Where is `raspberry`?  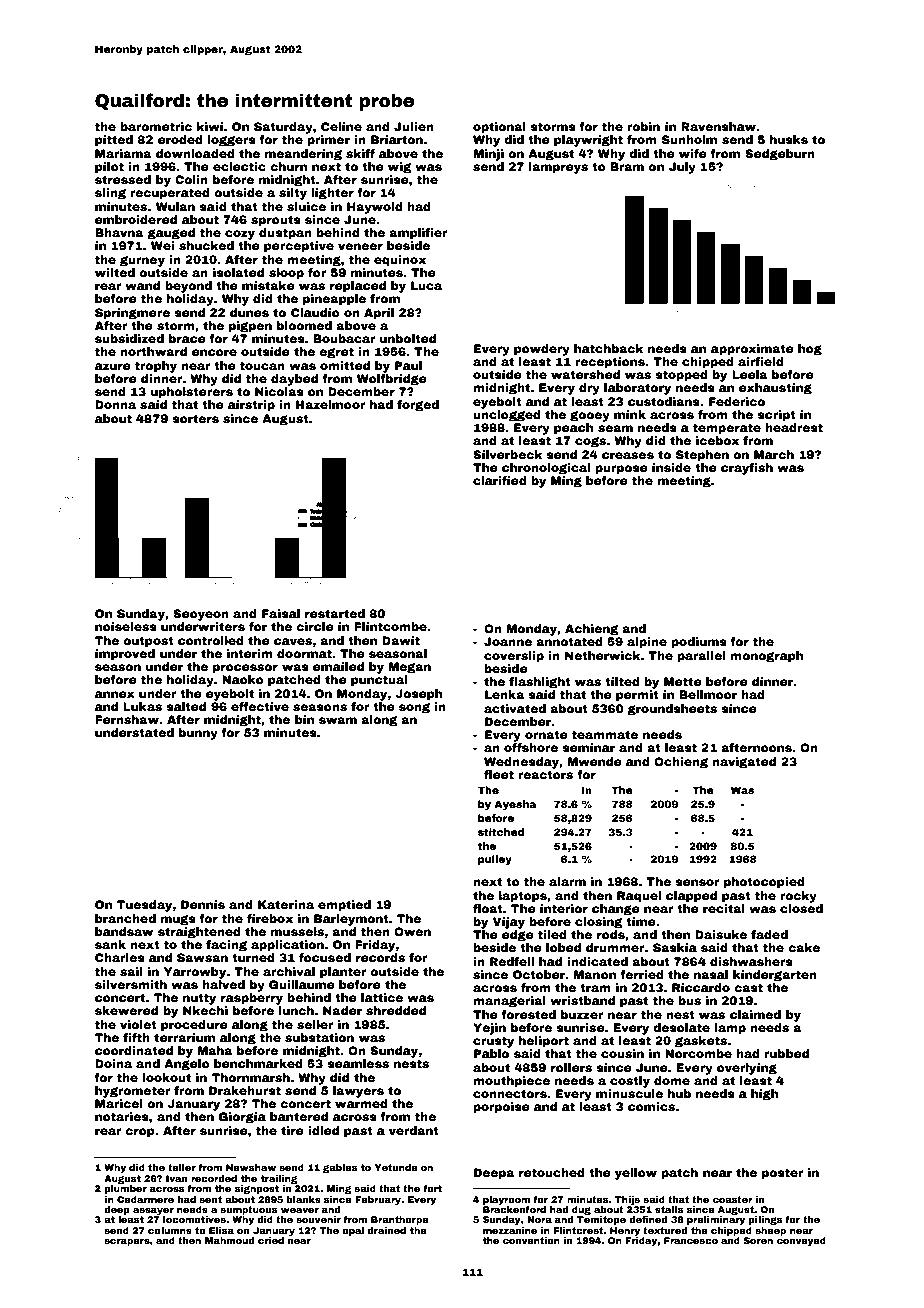
raspberry is located at coordinates (252, 999).
